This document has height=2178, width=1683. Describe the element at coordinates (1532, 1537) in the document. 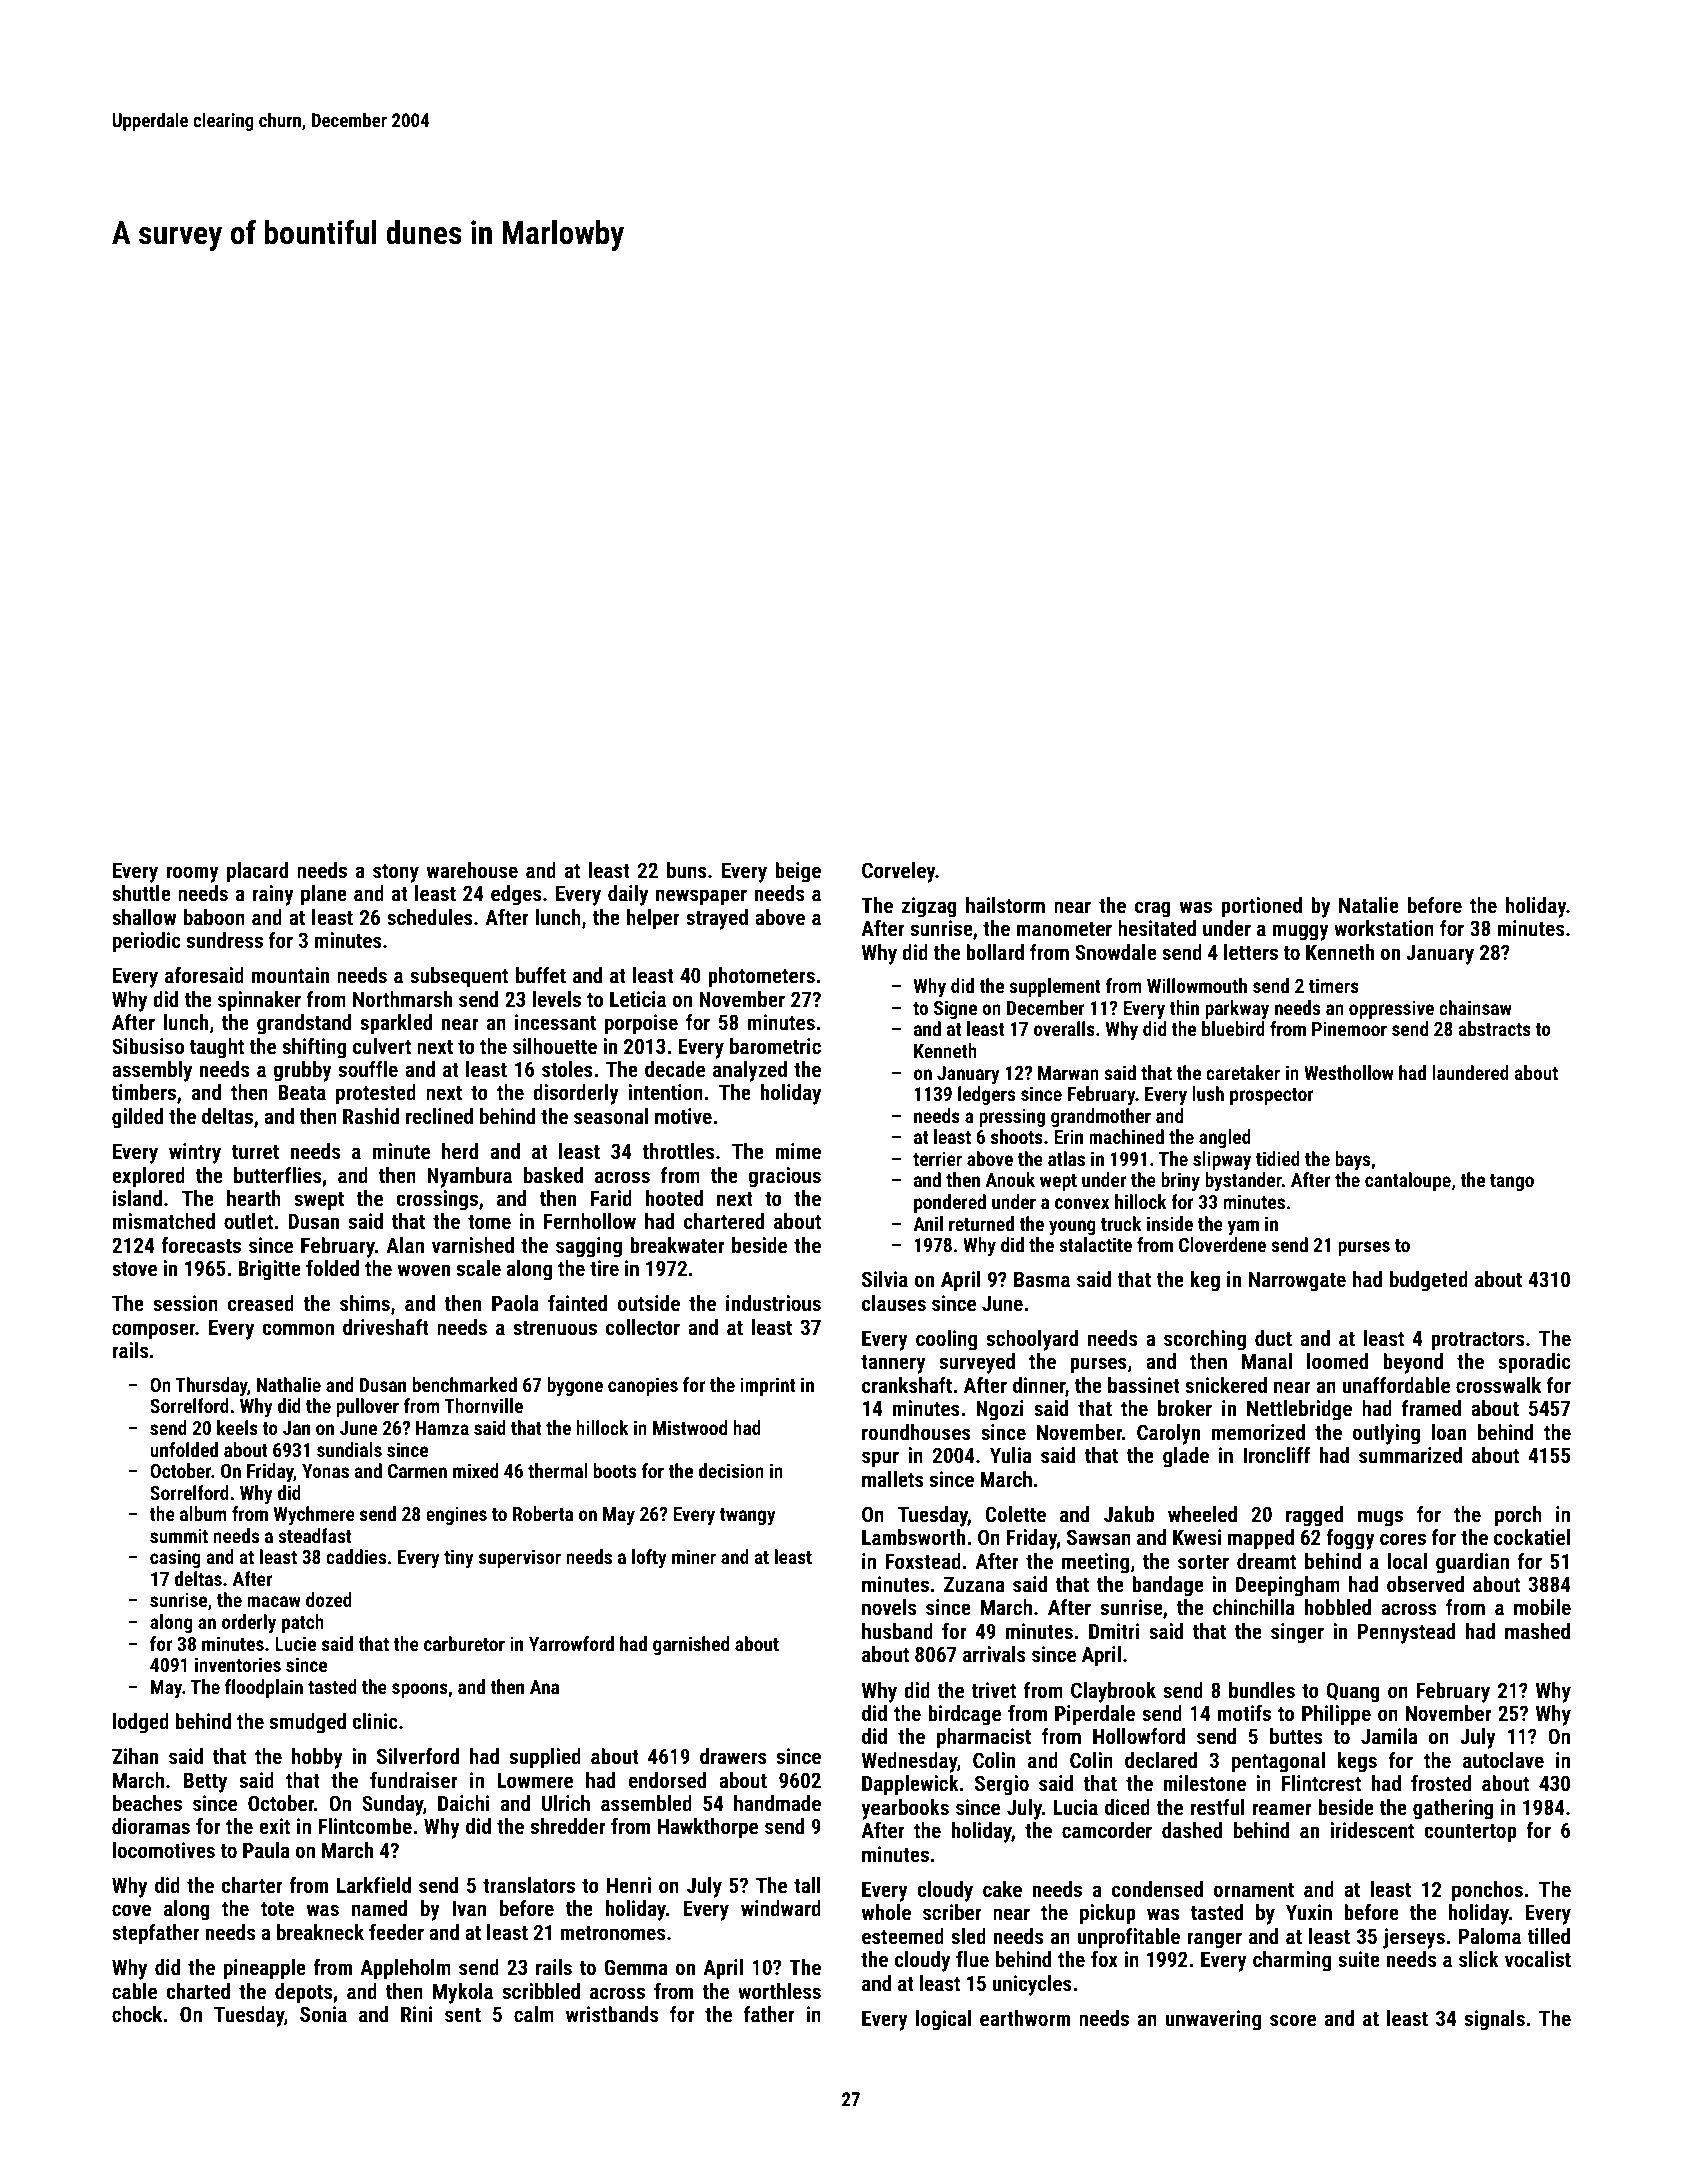

I see `cockatiel` at that location.
